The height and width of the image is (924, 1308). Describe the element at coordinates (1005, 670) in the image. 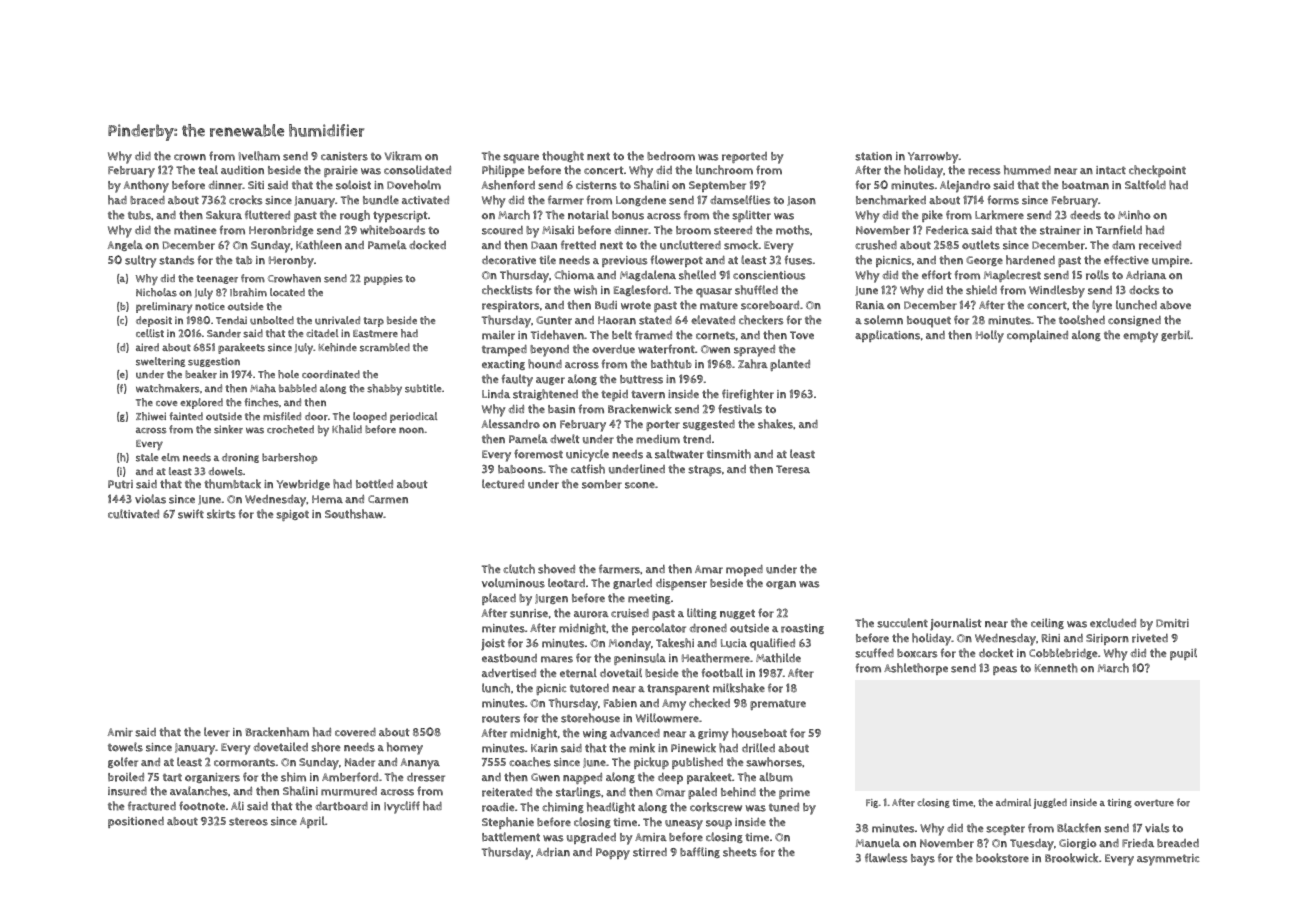

I see `peas` at that location.
